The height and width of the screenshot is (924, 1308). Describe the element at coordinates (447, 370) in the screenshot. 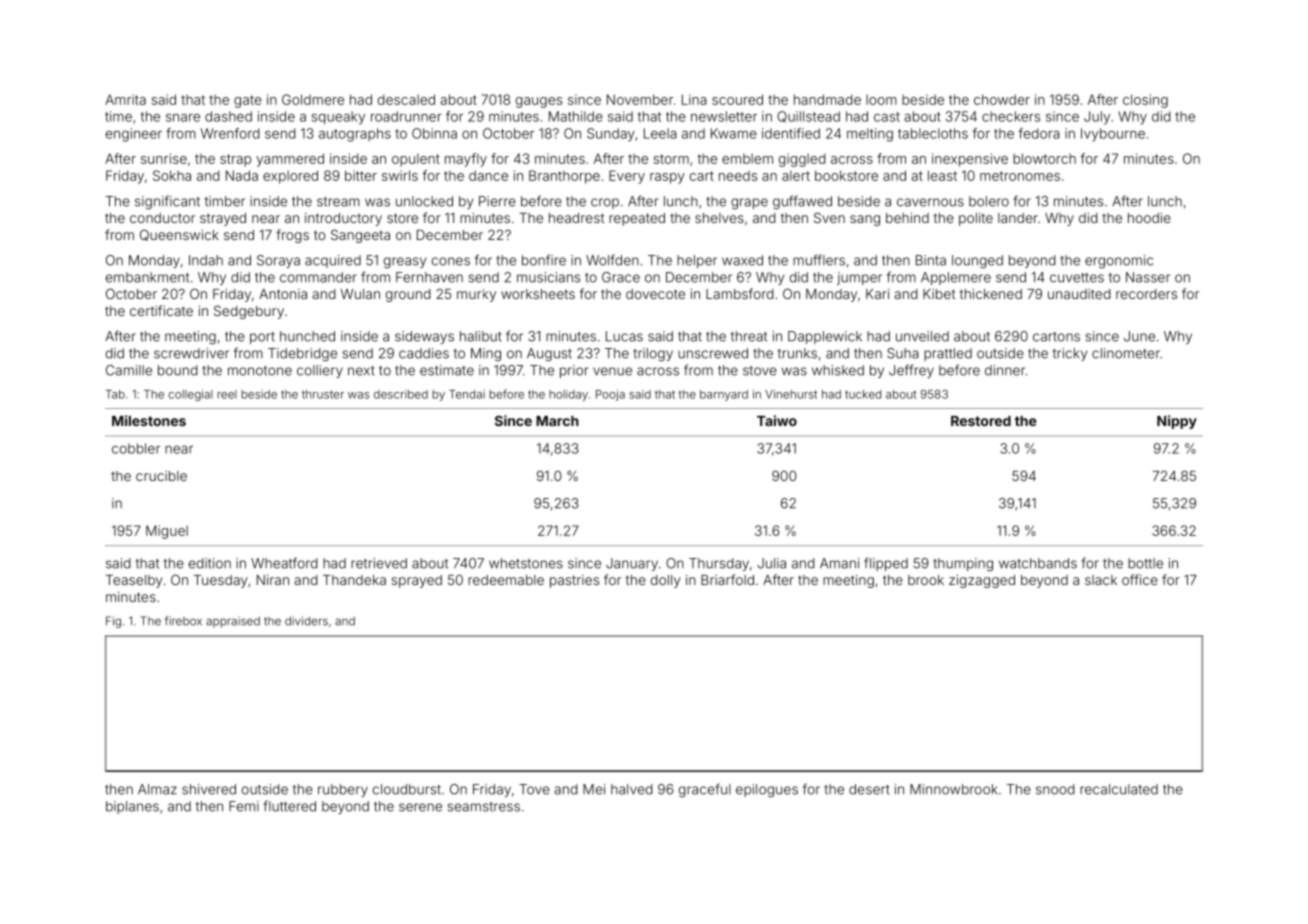

I see `estimate` at that location.
